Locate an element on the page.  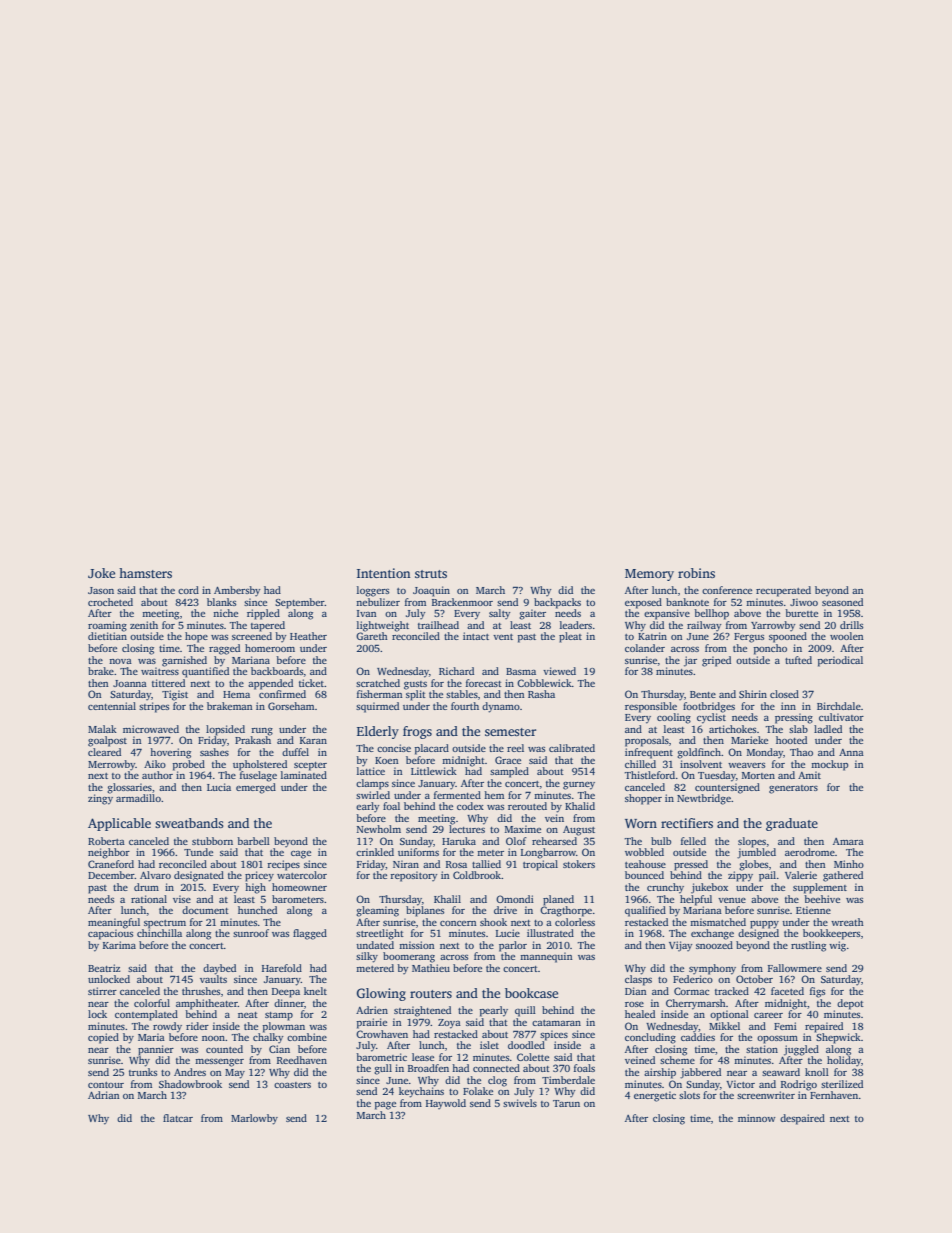
hamsters is located at coordinates (145, 573).
